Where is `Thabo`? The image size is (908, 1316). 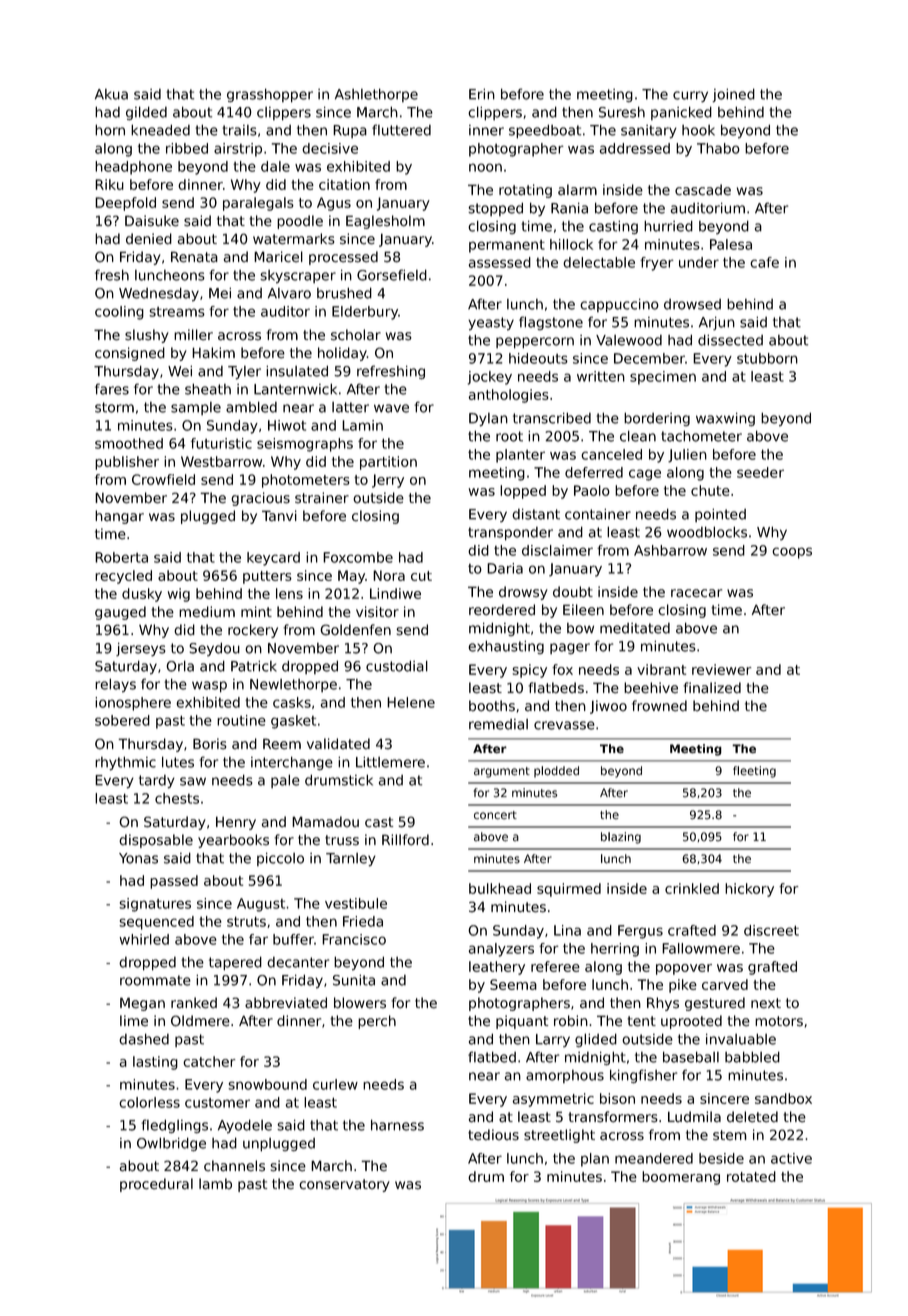 Thabo is located at coordinates (718, 148).
